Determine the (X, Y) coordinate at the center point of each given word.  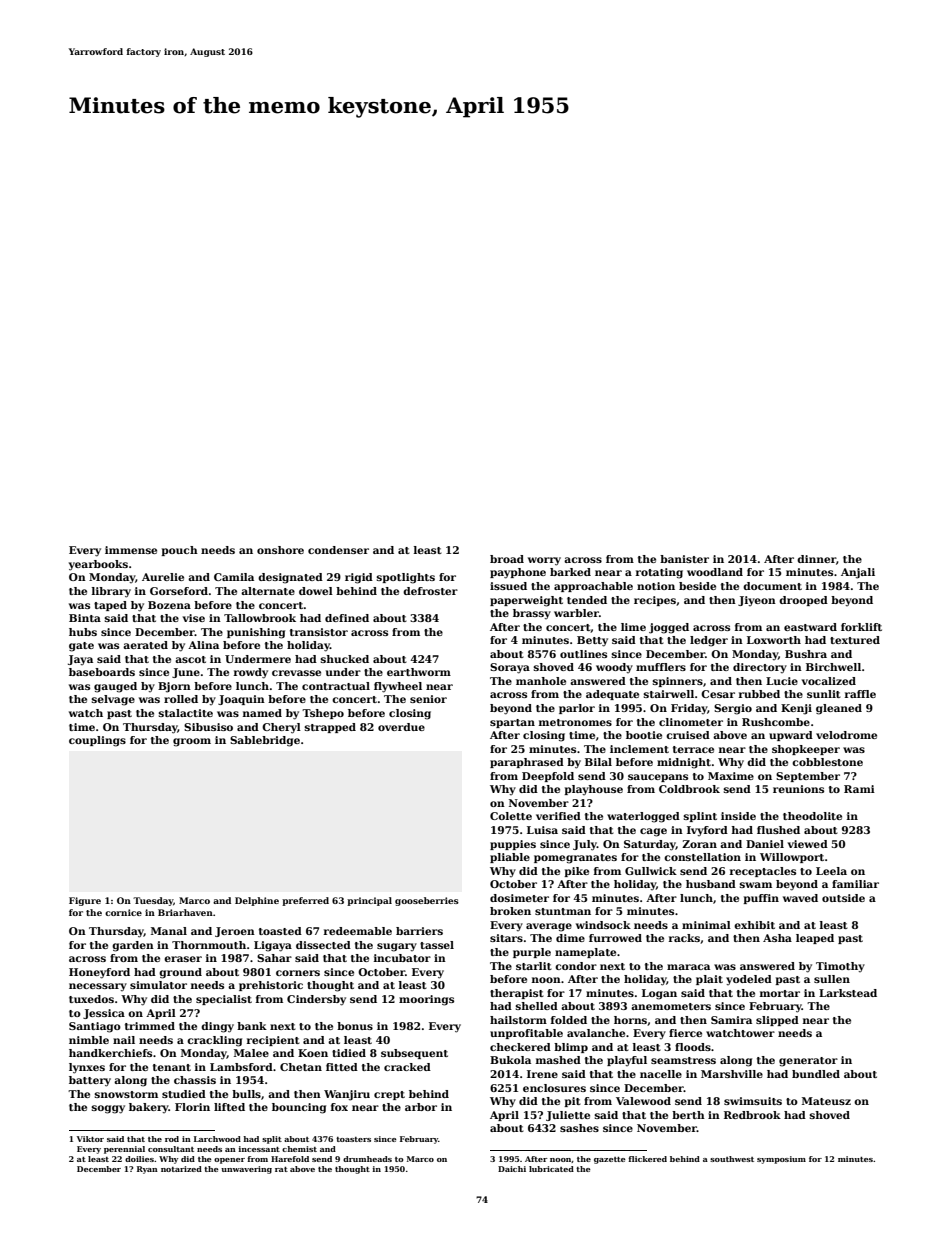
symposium (781, 1160)
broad (507, 559)
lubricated (551, 1169)
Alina (203, 645)
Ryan (147, 1170)
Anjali (858, 573)
